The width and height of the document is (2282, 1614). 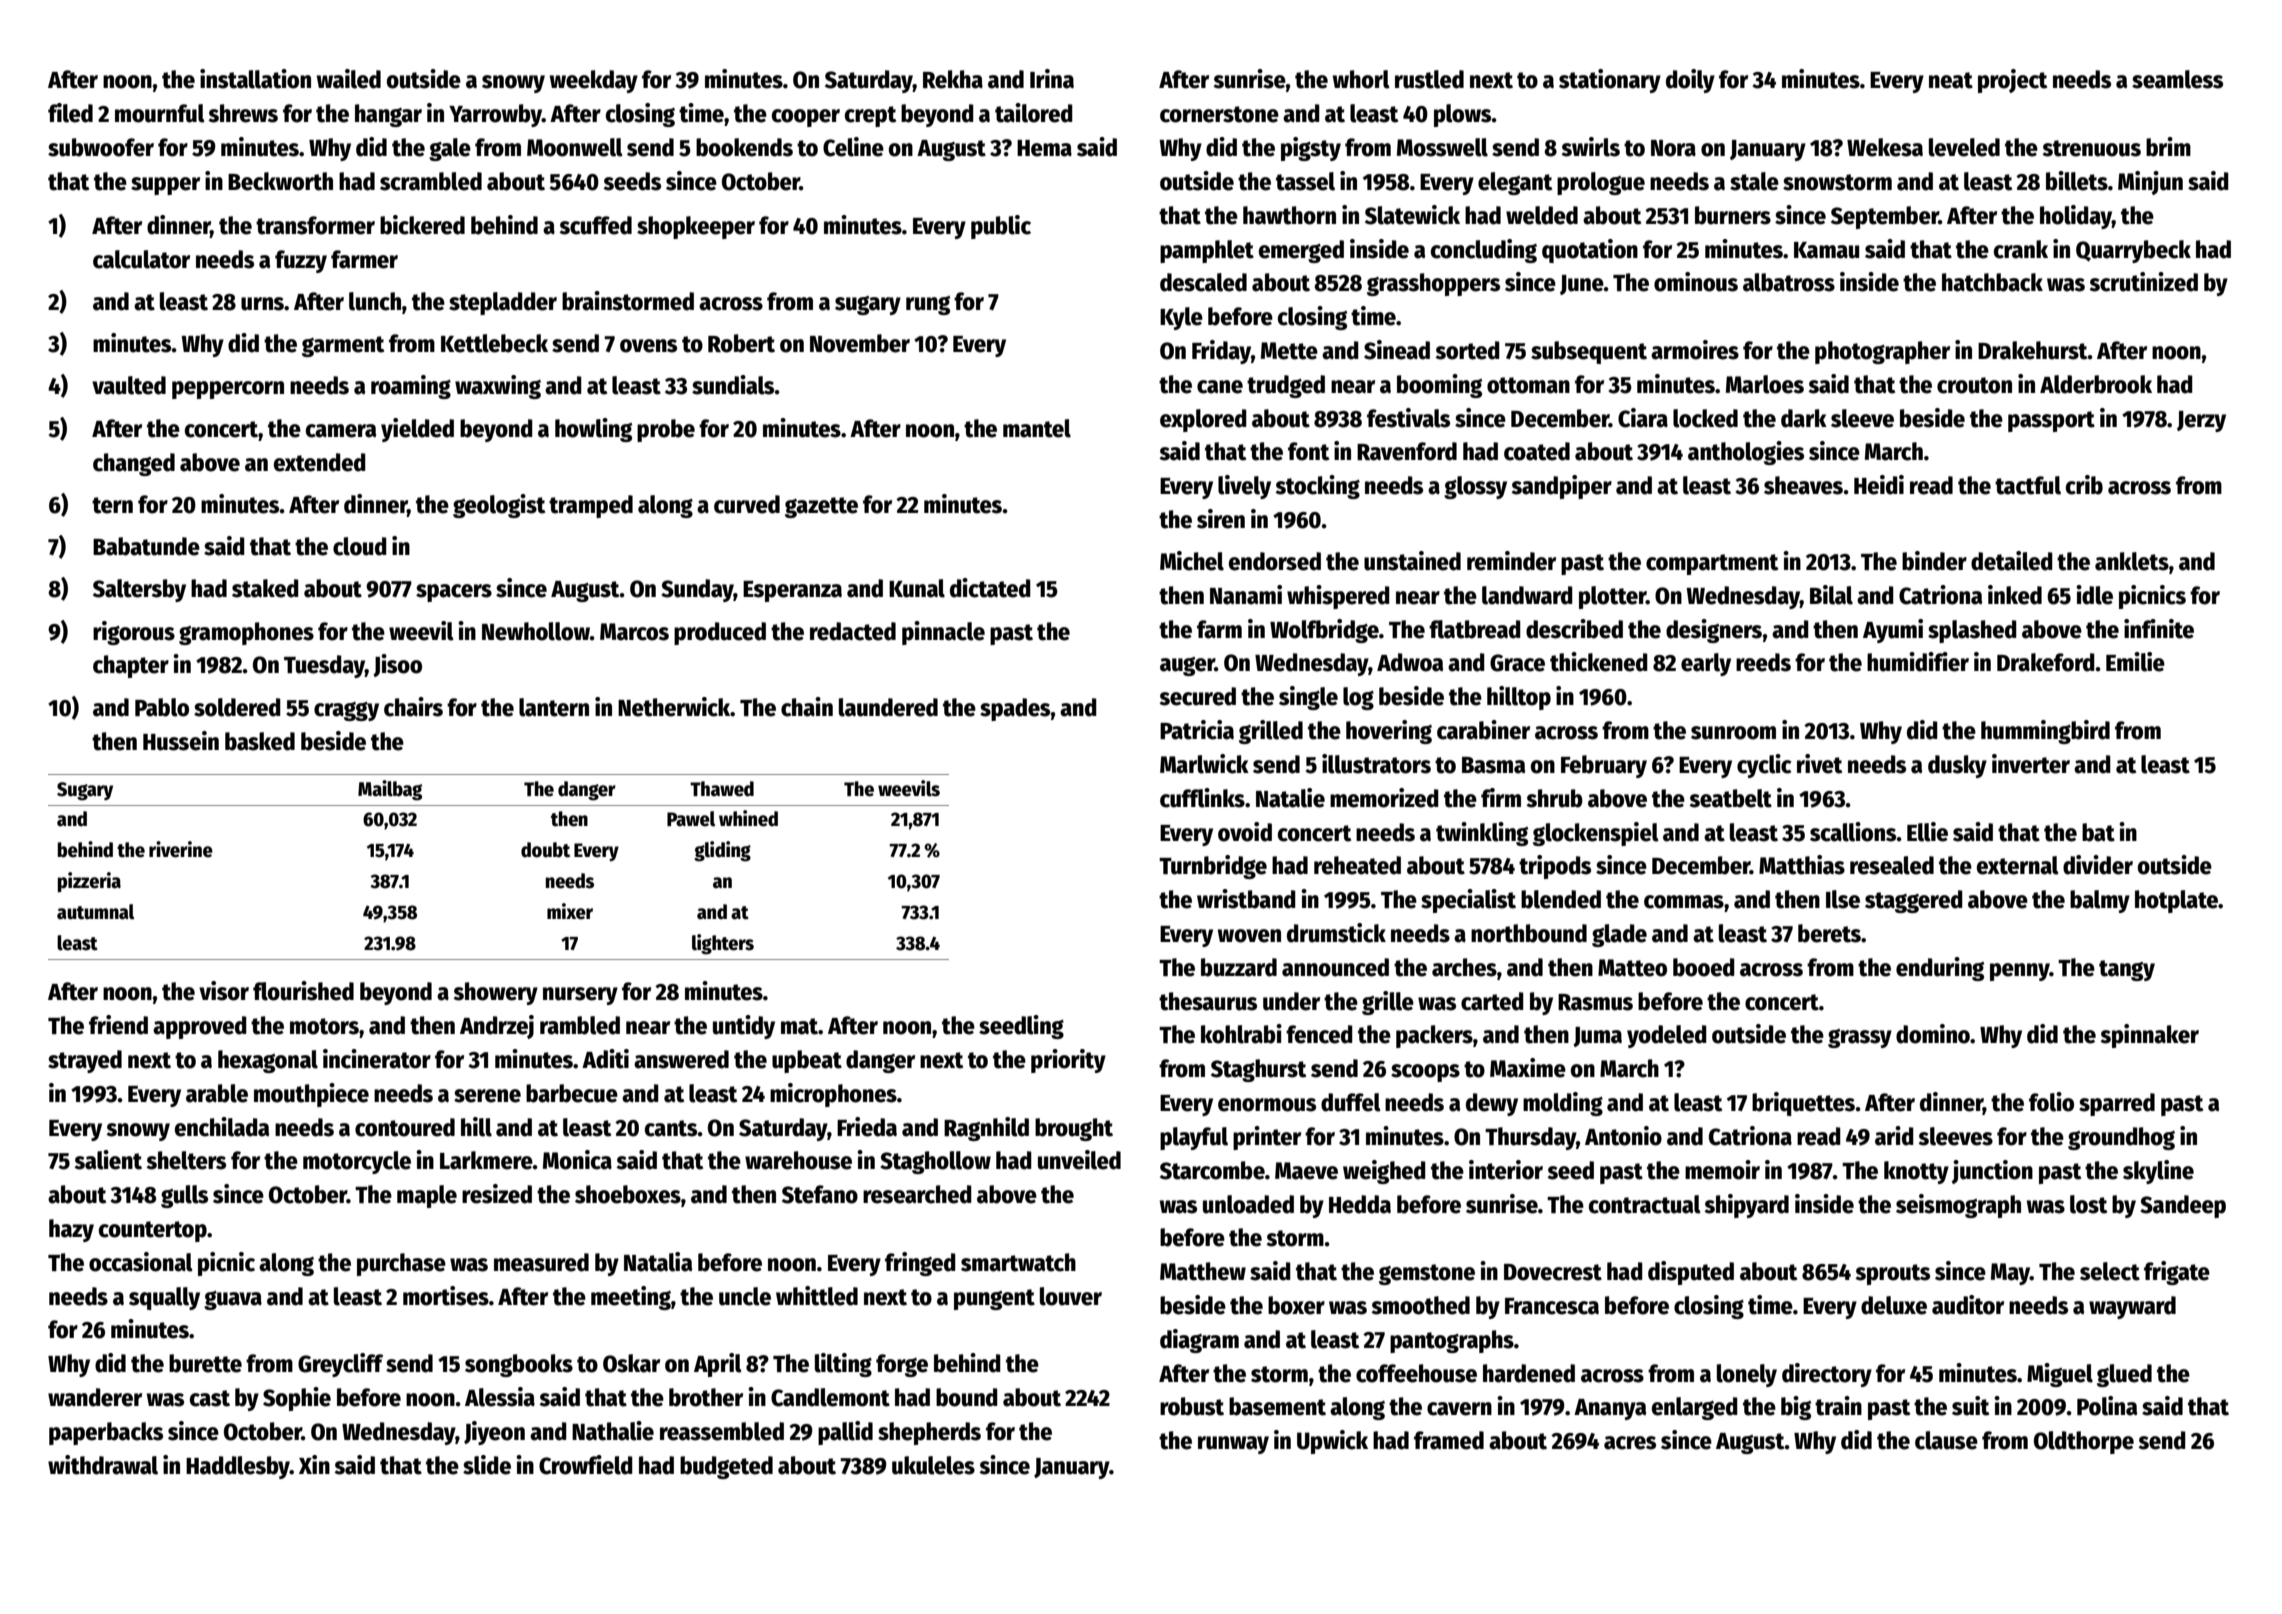 What do you see at coordinates (1357, 865) in the document?
I see `reheated` at bounding box center [1357, 865].
